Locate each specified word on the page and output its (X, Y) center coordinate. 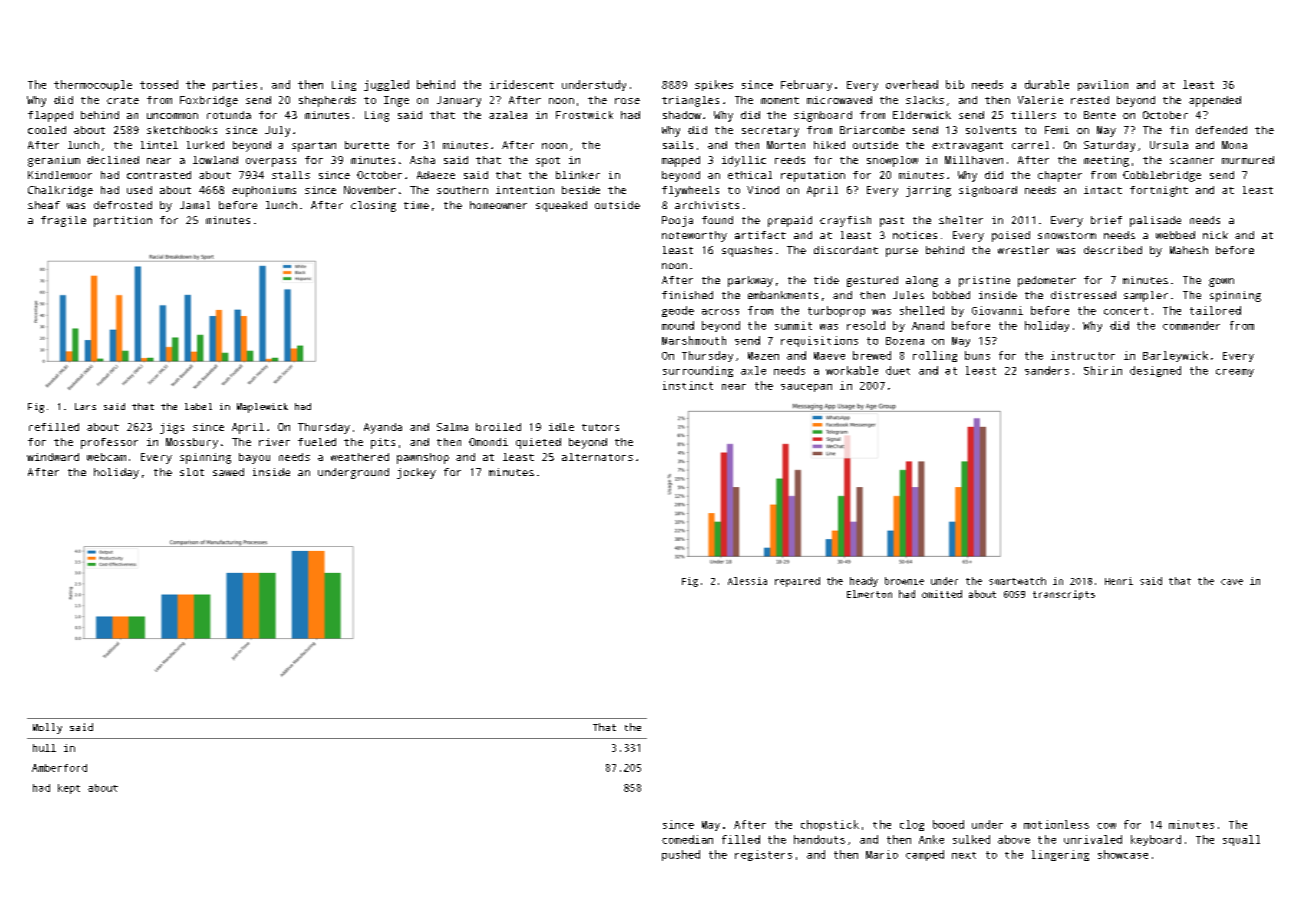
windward (53, 457)
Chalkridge (60, 191)
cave (1232, 582)
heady (864, 582)
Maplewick (262, 408)
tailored (1215, 310)
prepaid (790, 221)
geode (678, 311)
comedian (687, 839)
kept (69, 789)
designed (1155, 371)
